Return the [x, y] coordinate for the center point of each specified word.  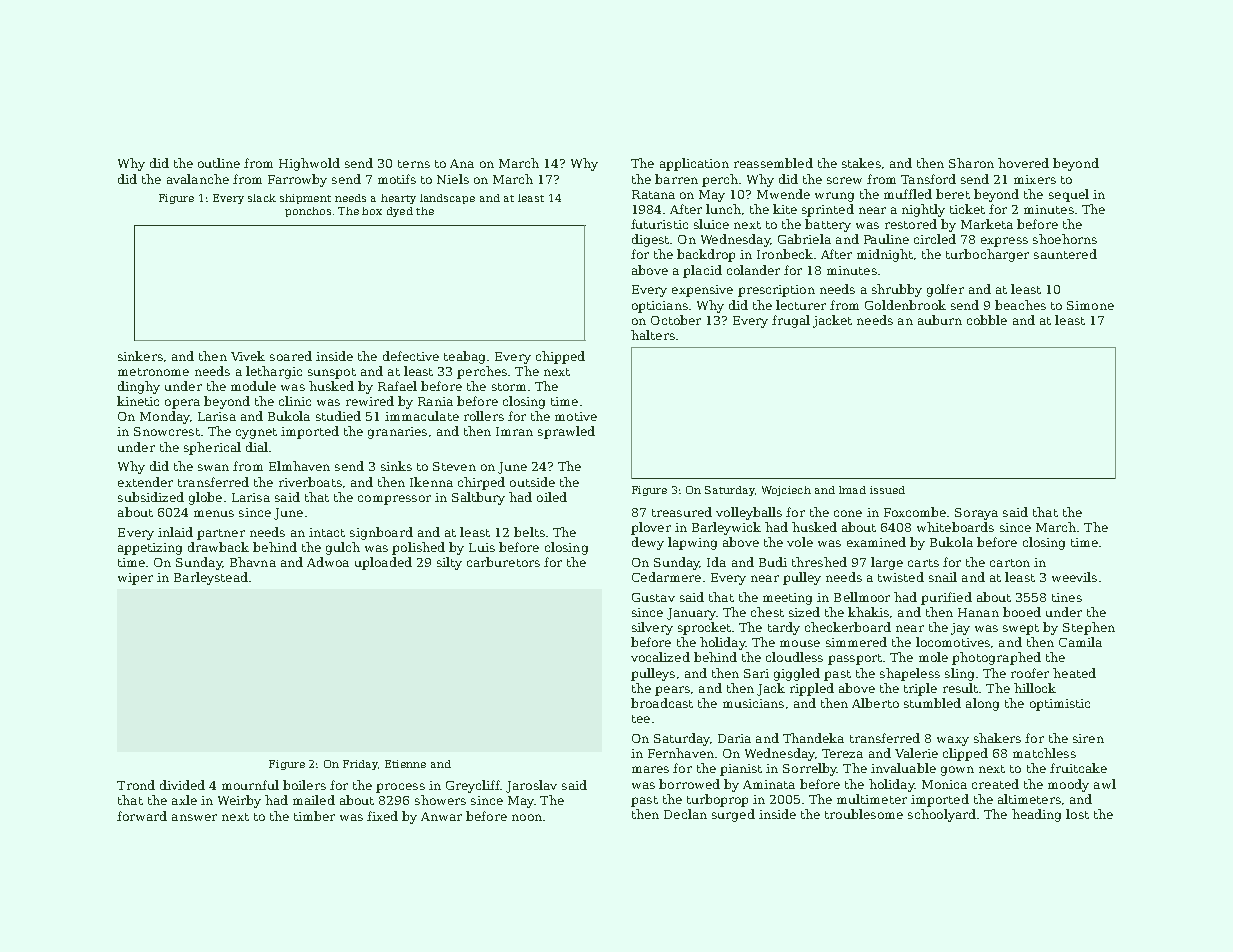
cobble [987, 320]
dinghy [139, 387]
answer [194, 817]
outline [219, 163]
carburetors [503, 562]
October [676, 320]
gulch [343, 548]
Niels [453, 179]
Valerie [916, 753]
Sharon [971, 163]
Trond [136, 785]
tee [641, 719]
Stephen [1089, 628]
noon [527, 817]
